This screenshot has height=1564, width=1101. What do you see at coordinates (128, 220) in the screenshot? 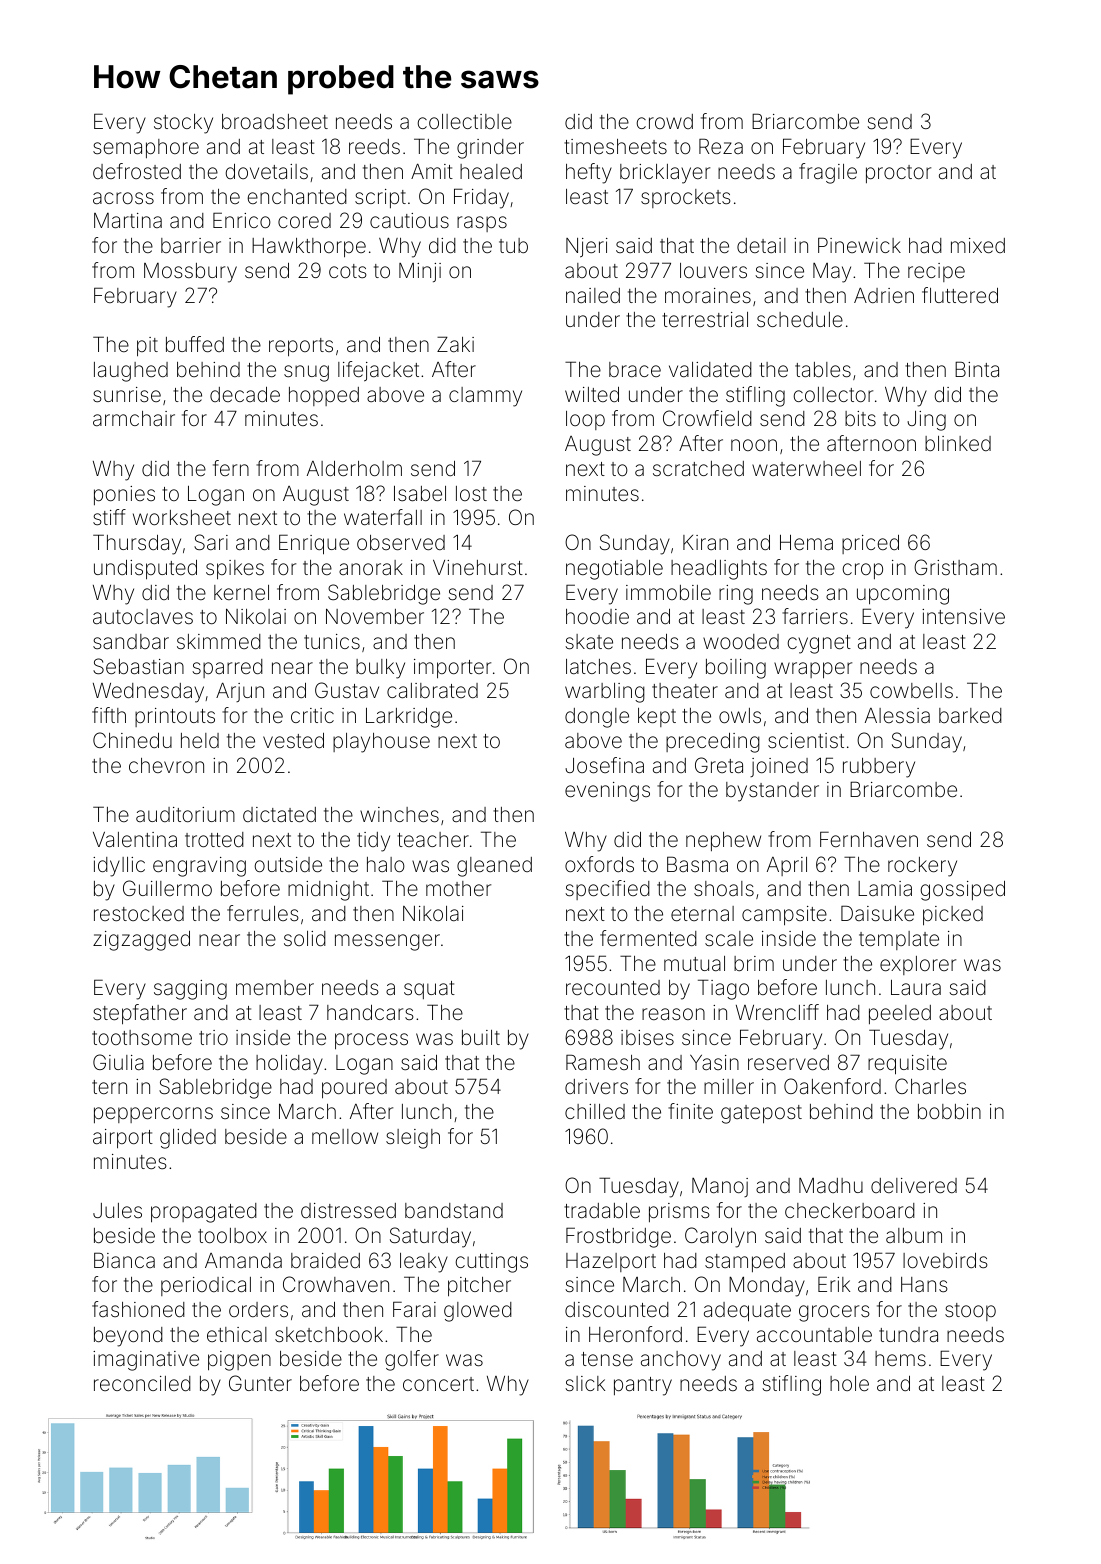
I see `Martina` at bounding box center [128, 220].
